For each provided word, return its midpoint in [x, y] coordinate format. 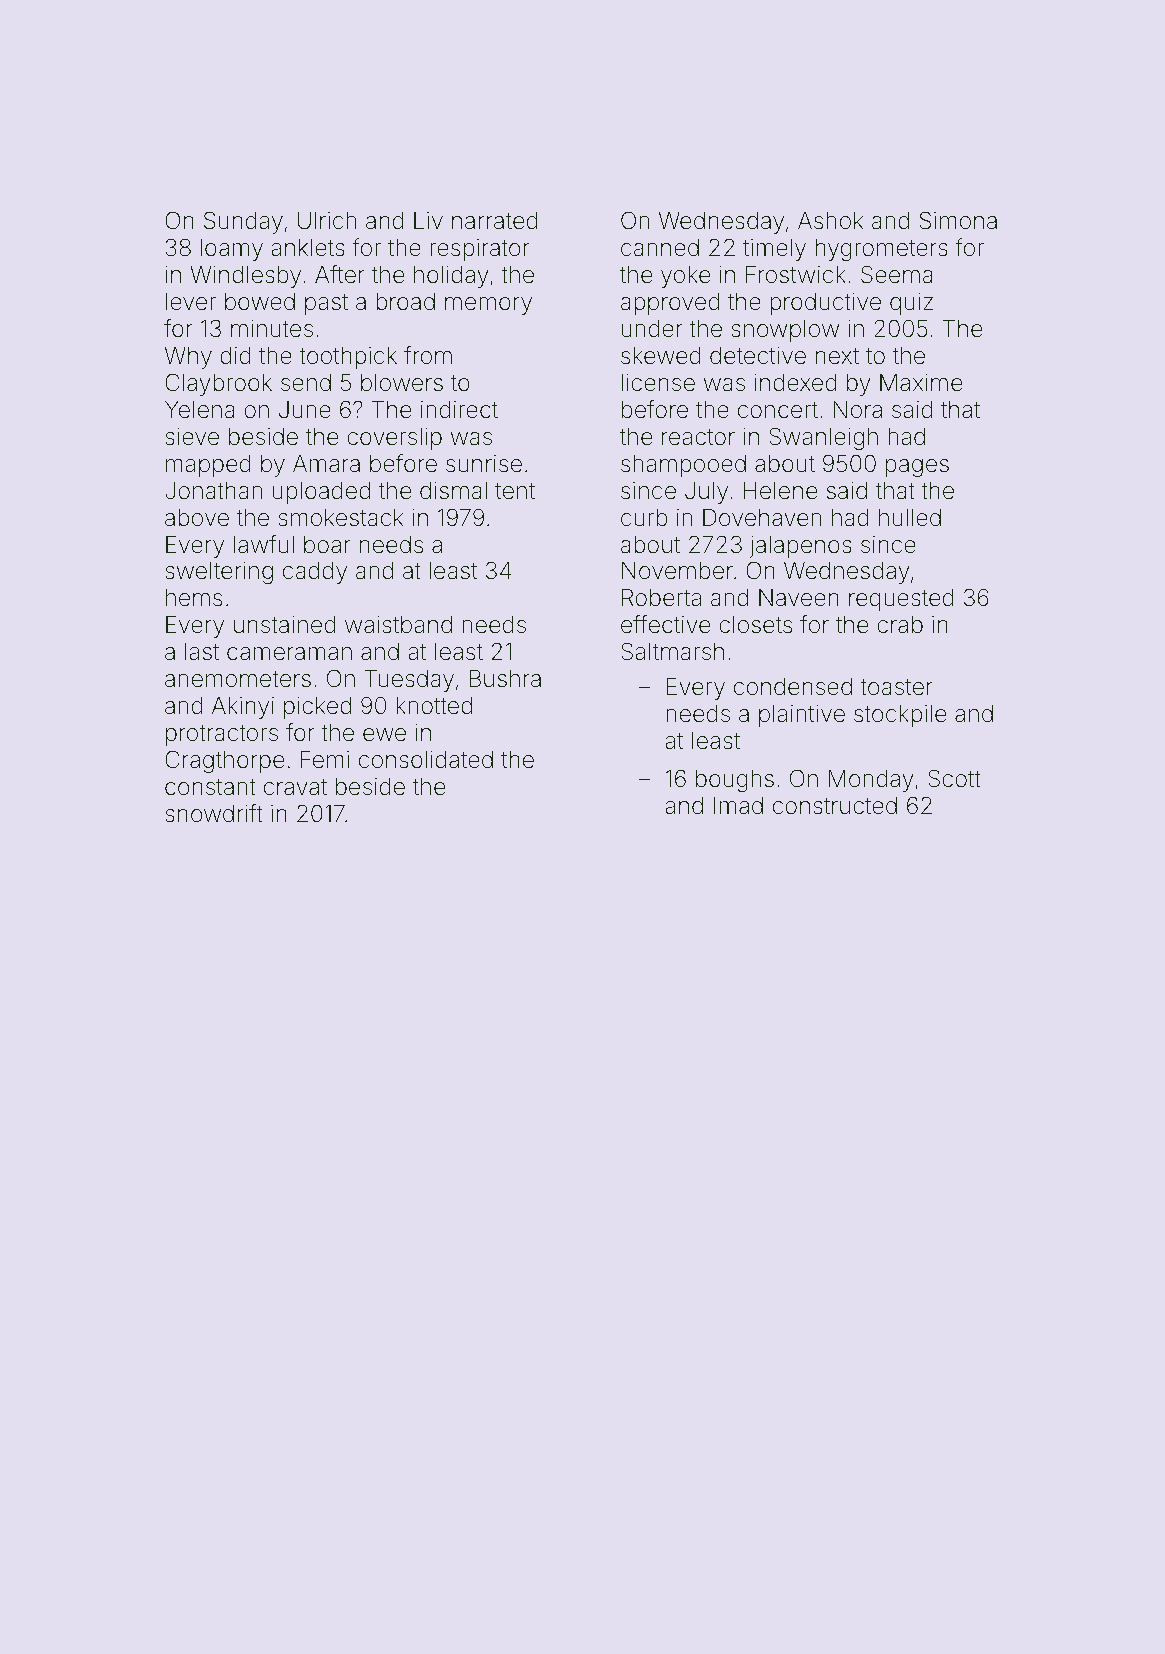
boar [327, 545]
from [428, 355]
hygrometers [882, 250]
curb [644, 518]
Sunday [243, 222]
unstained [285, 625]
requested [901, 600]
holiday [451, 277]
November [677, 571]
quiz [911, 304]
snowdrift [214, 813]
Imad [738, 806]
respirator [479, 250]
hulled [910, 518]
